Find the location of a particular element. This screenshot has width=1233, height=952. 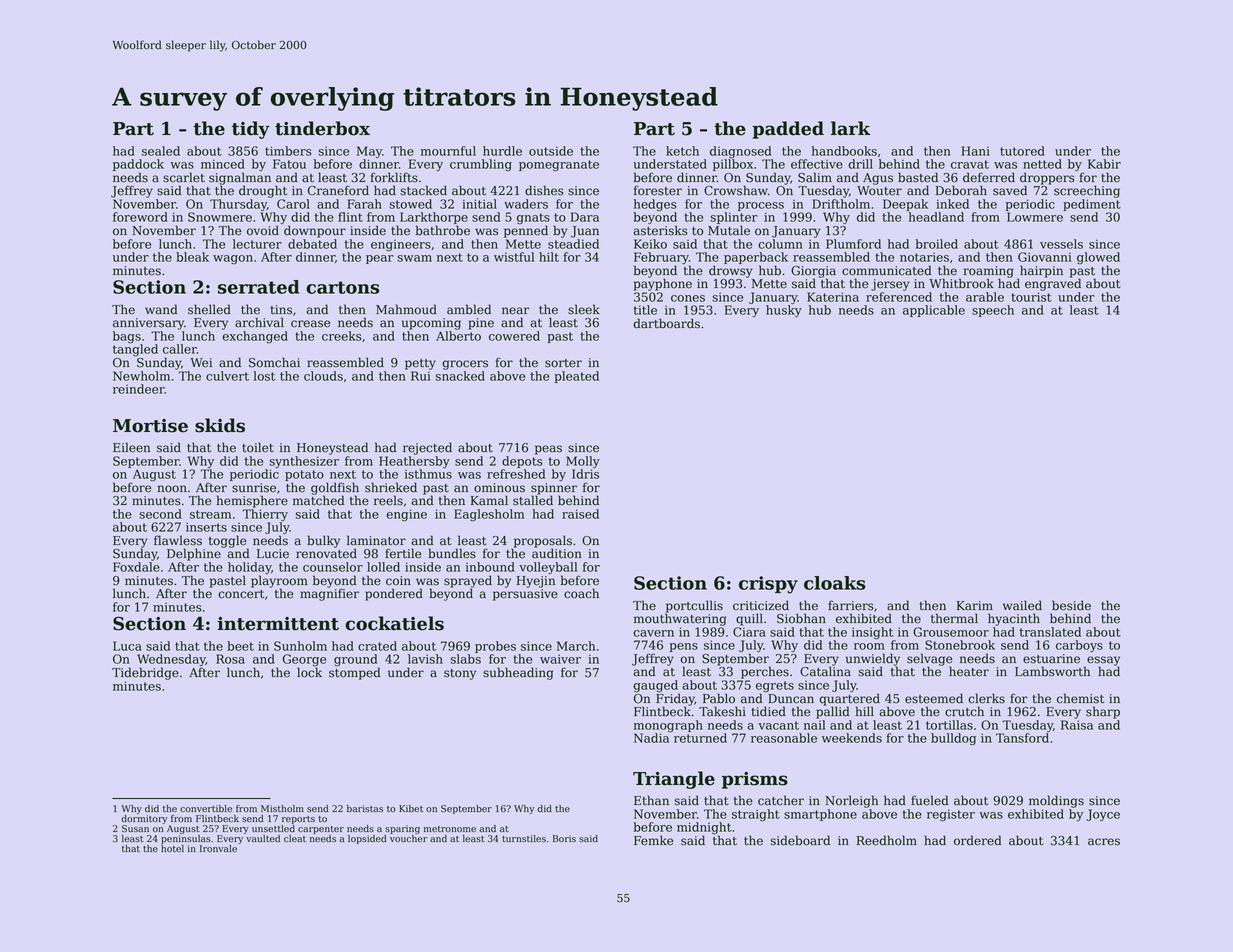

tutored is located at coordinates (1022, 151).
